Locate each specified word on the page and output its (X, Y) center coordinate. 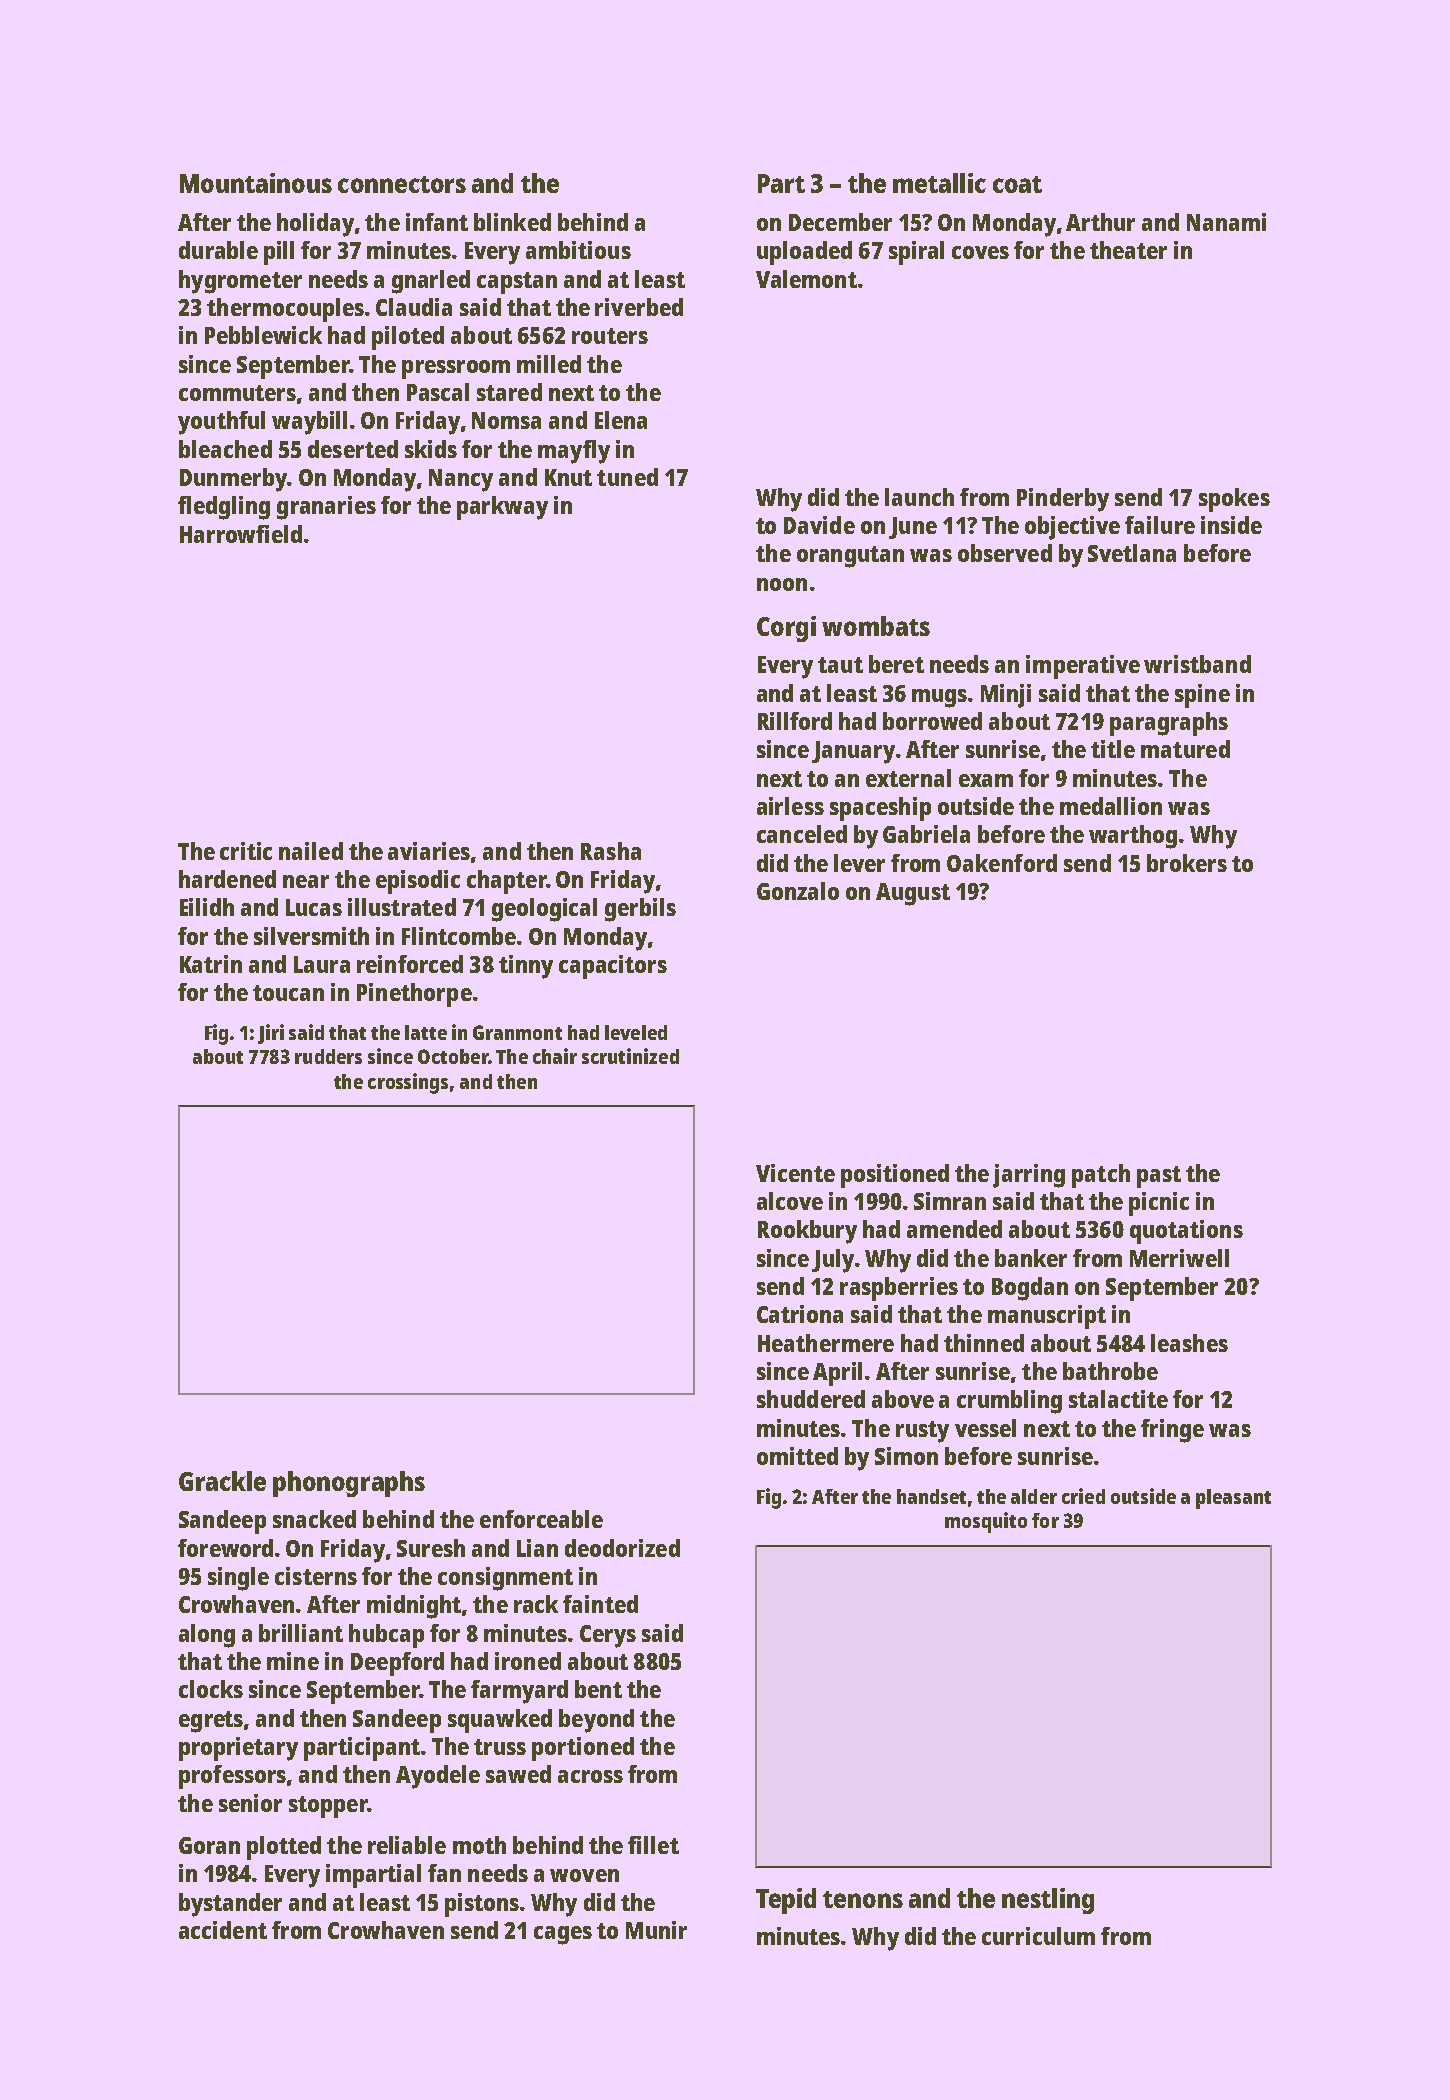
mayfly (574, 452)
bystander (230, 1905)
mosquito (986, 1522)
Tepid (786, 1901)
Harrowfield (241, 534)
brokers (1187, 863)
